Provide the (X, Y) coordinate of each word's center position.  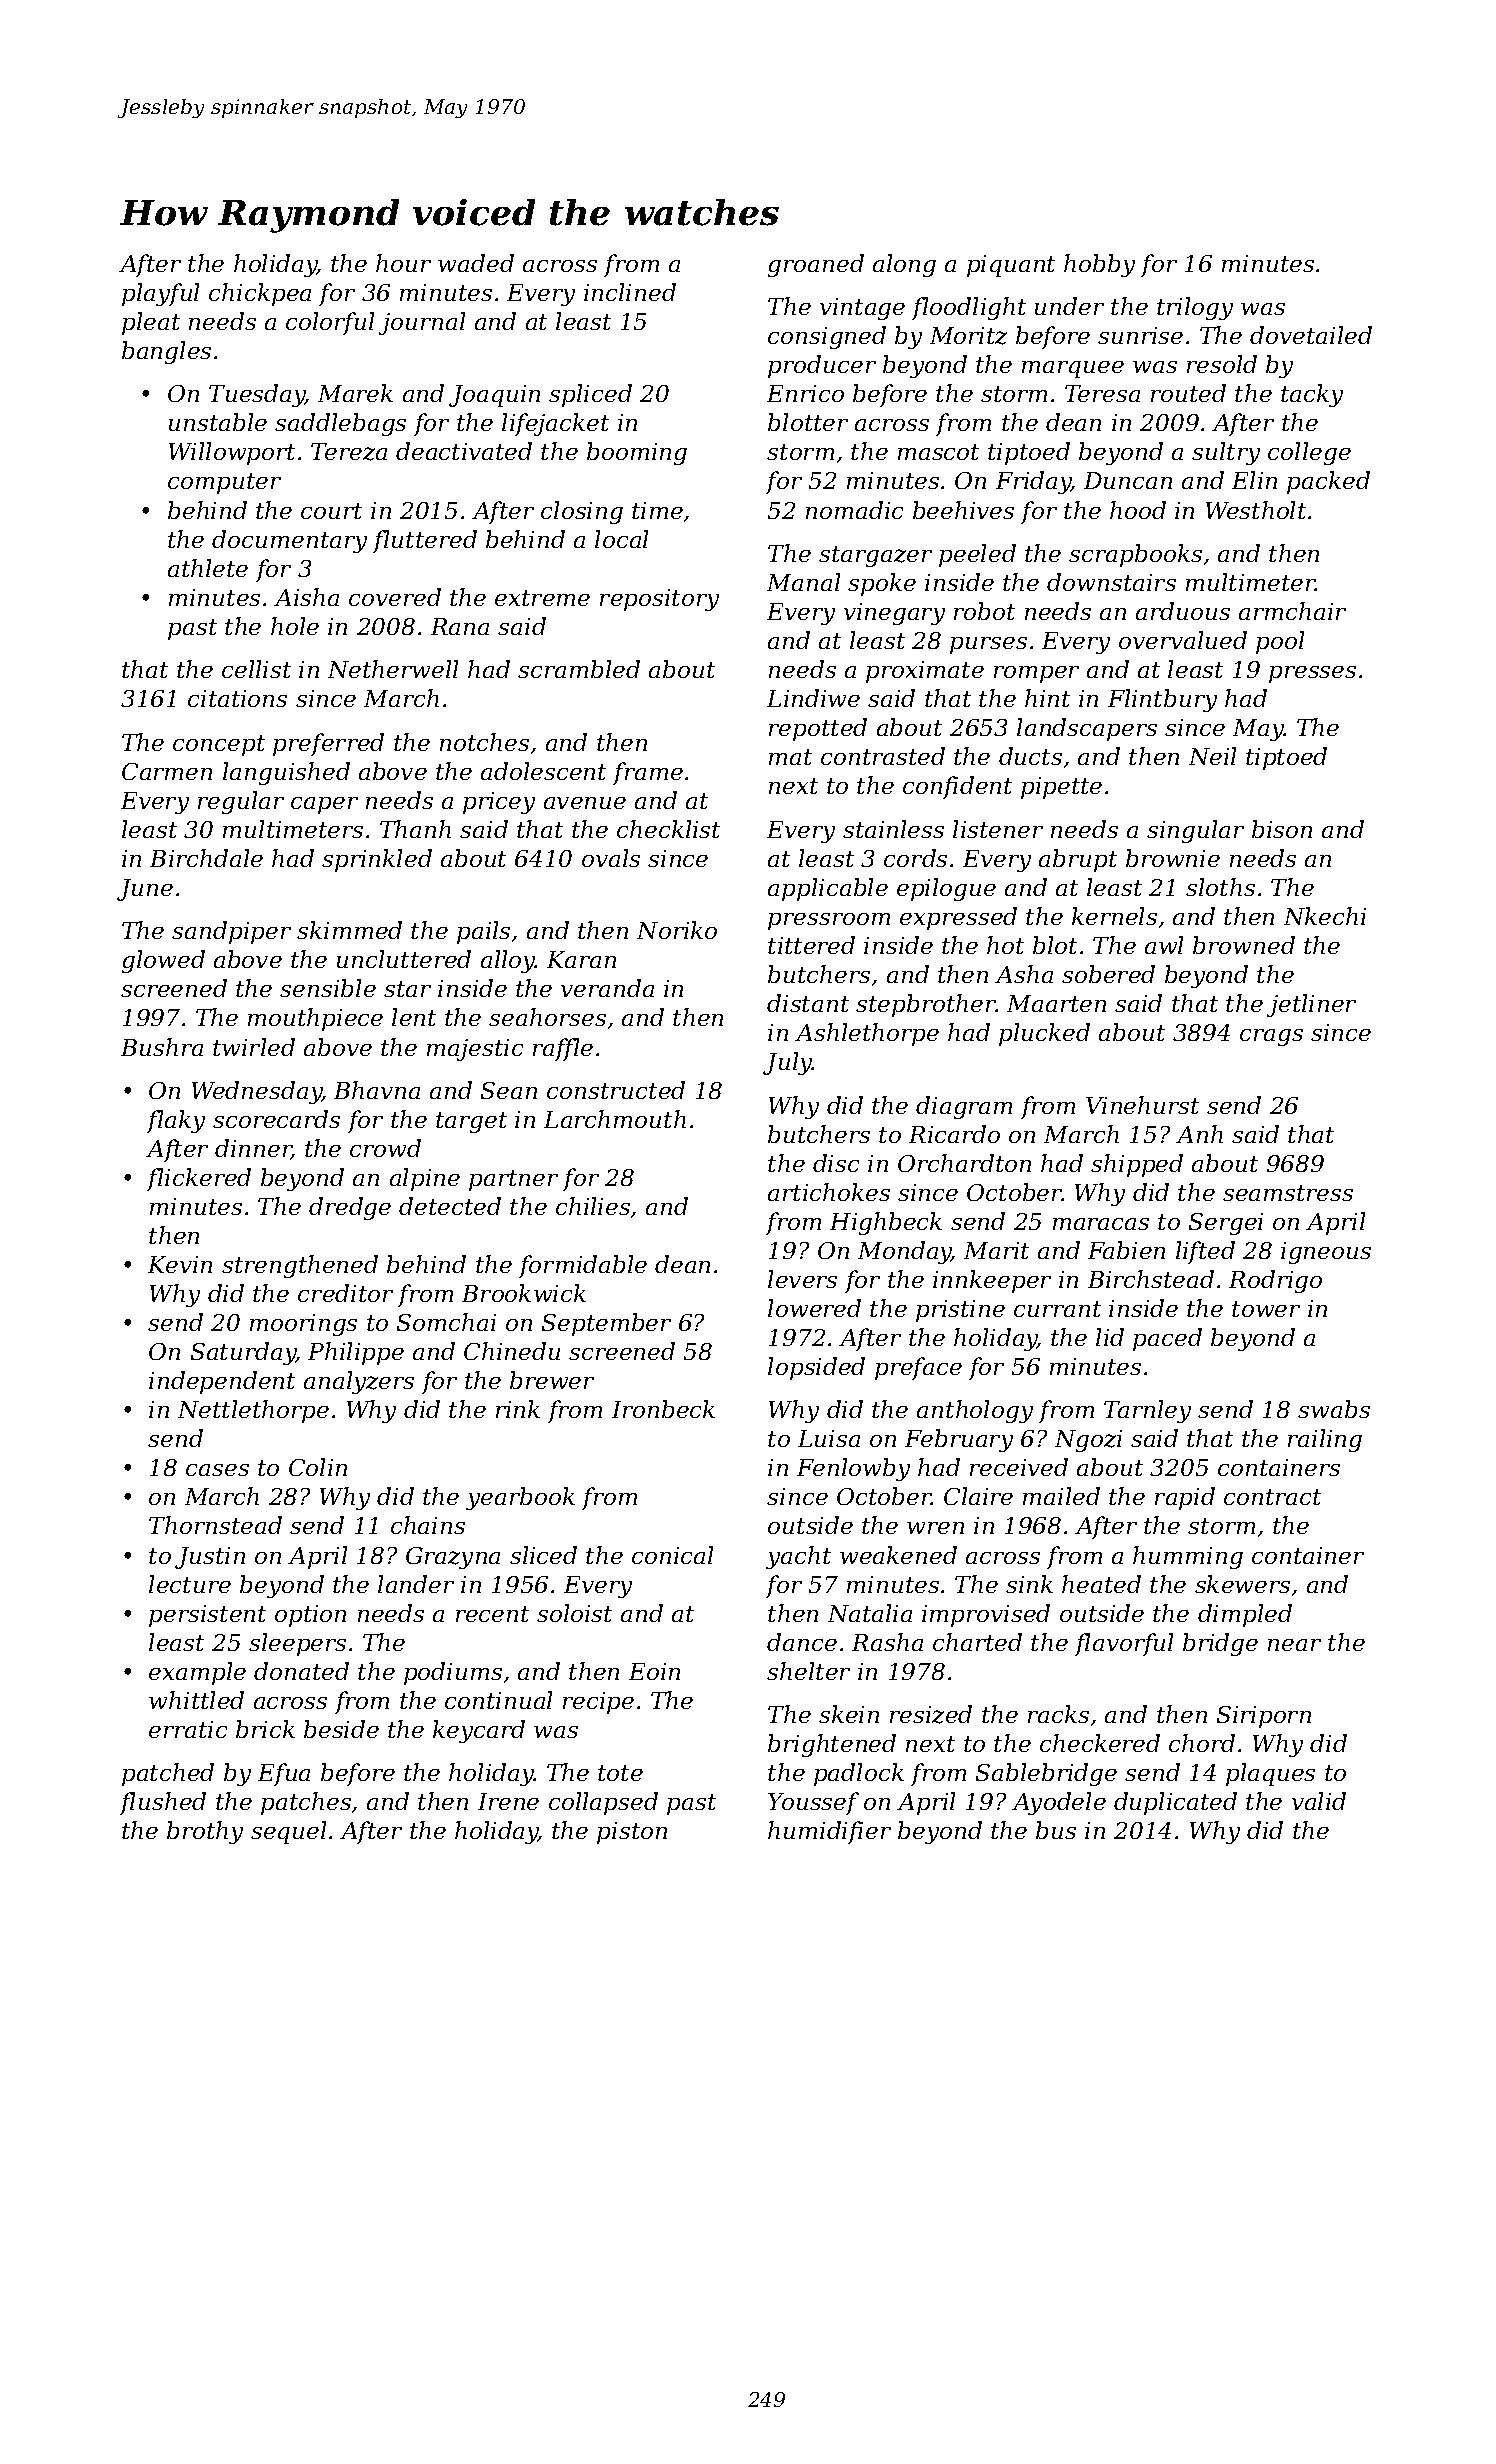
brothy (205, 1832)
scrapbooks (1135, 555)
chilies (593, 1206)
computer (224, 483)
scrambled (579, 669)
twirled (254, 1047)
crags (1271, 1037)
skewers (1242, 1584)
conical (672, 1555)
